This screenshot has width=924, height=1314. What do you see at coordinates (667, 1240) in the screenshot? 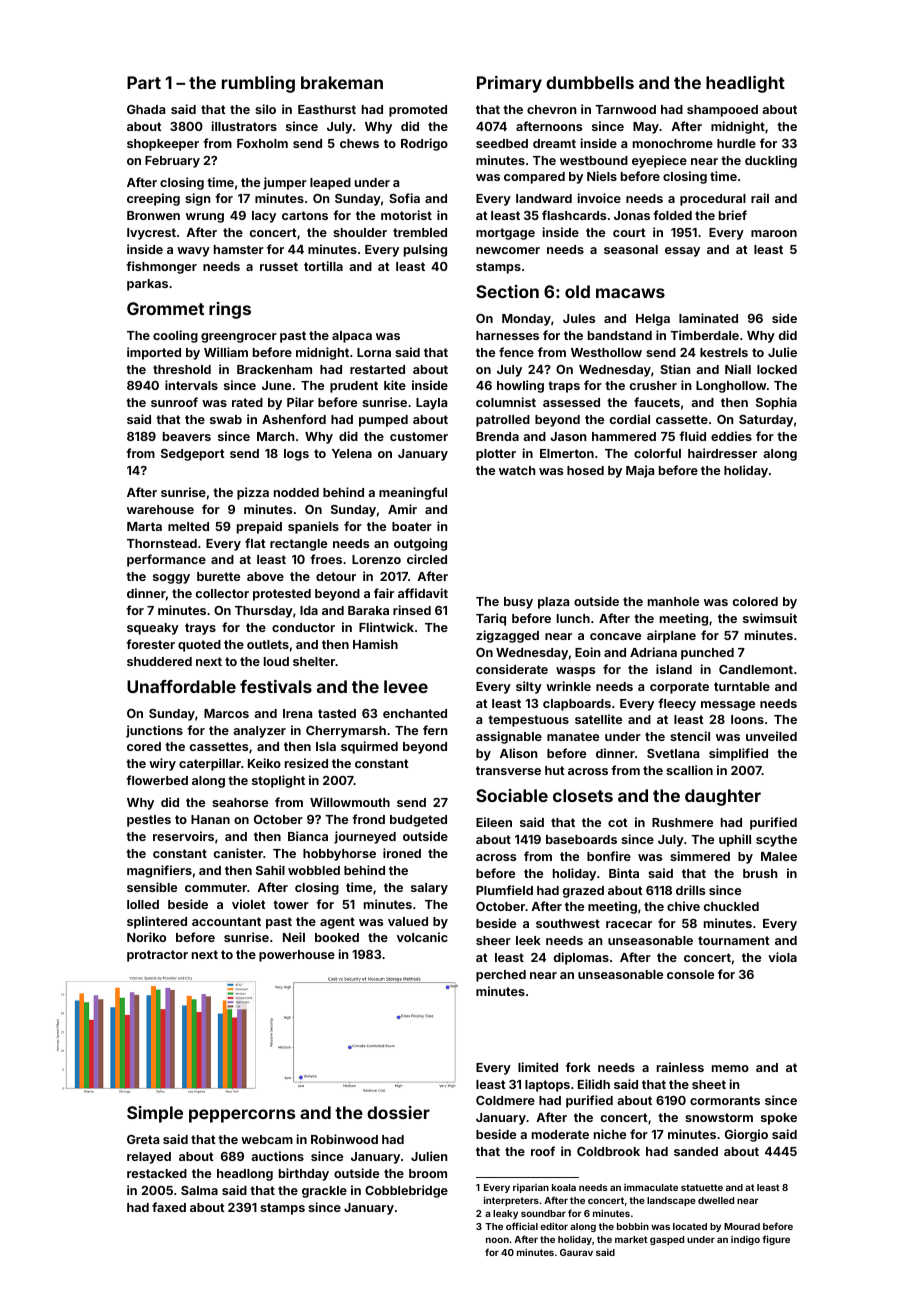
I see `gasped` at bounding box center [667, 1240].
